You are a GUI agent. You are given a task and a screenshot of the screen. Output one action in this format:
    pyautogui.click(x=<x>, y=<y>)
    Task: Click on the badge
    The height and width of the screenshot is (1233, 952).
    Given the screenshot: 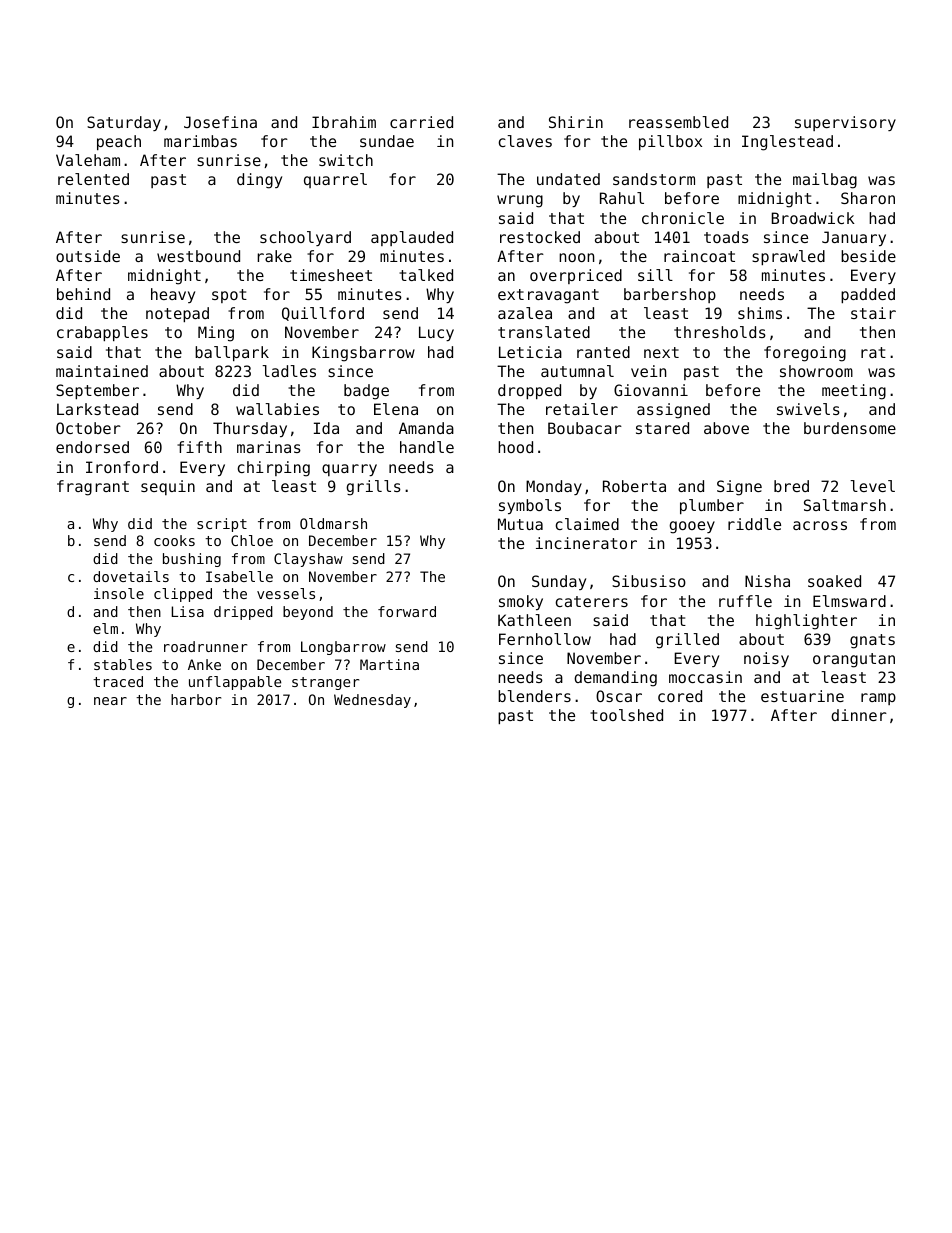 What is the action you would take?
    pyautogui.click(x=366, y=392)
